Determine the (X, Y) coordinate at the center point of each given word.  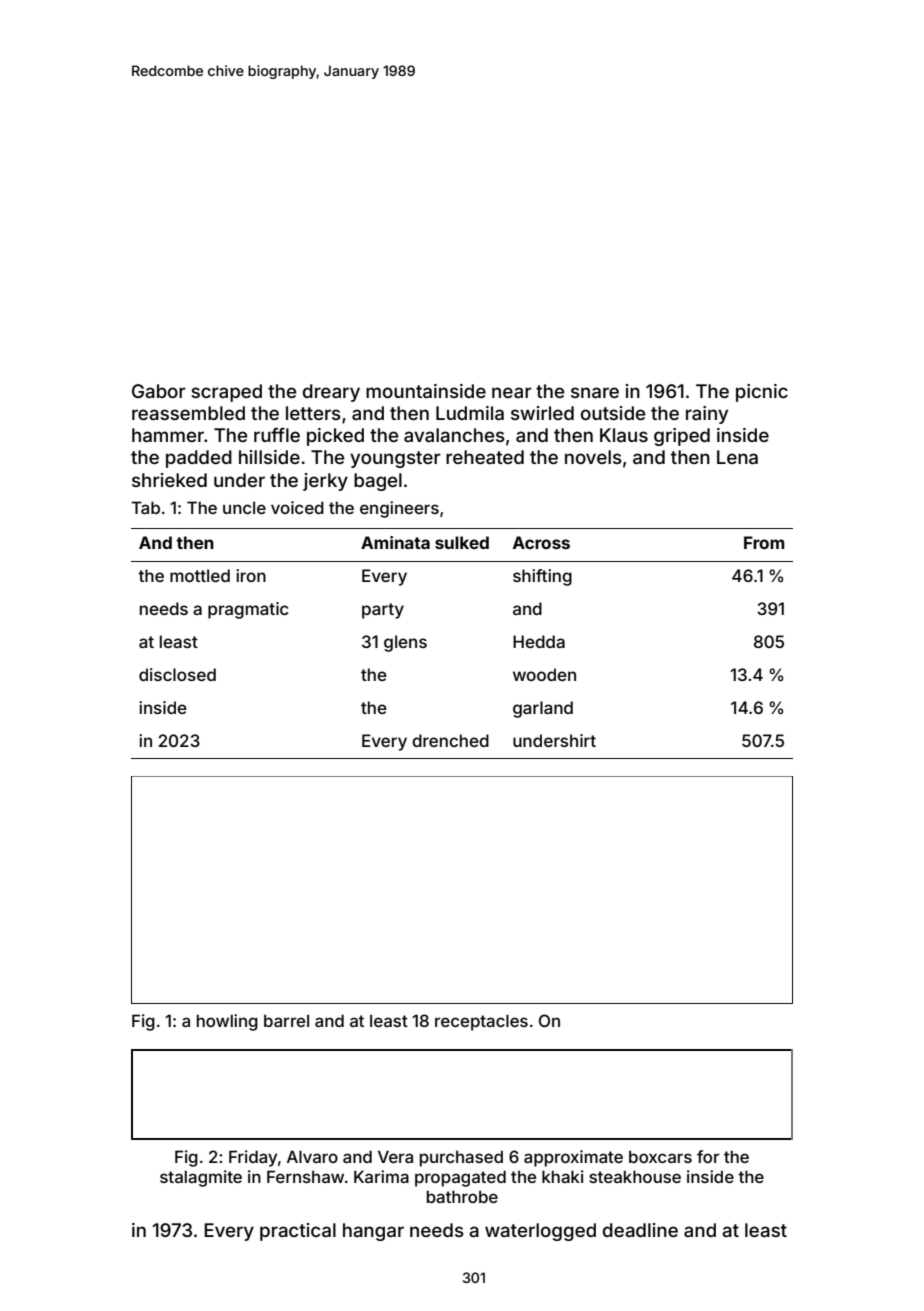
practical (298, 1232)
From (764, 542)
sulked (462, 542)
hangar (373, 1232)
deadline (640, 1230)
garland (543, 709)
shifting (542, 577)
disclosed (177, 674)
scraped (226, 393)
